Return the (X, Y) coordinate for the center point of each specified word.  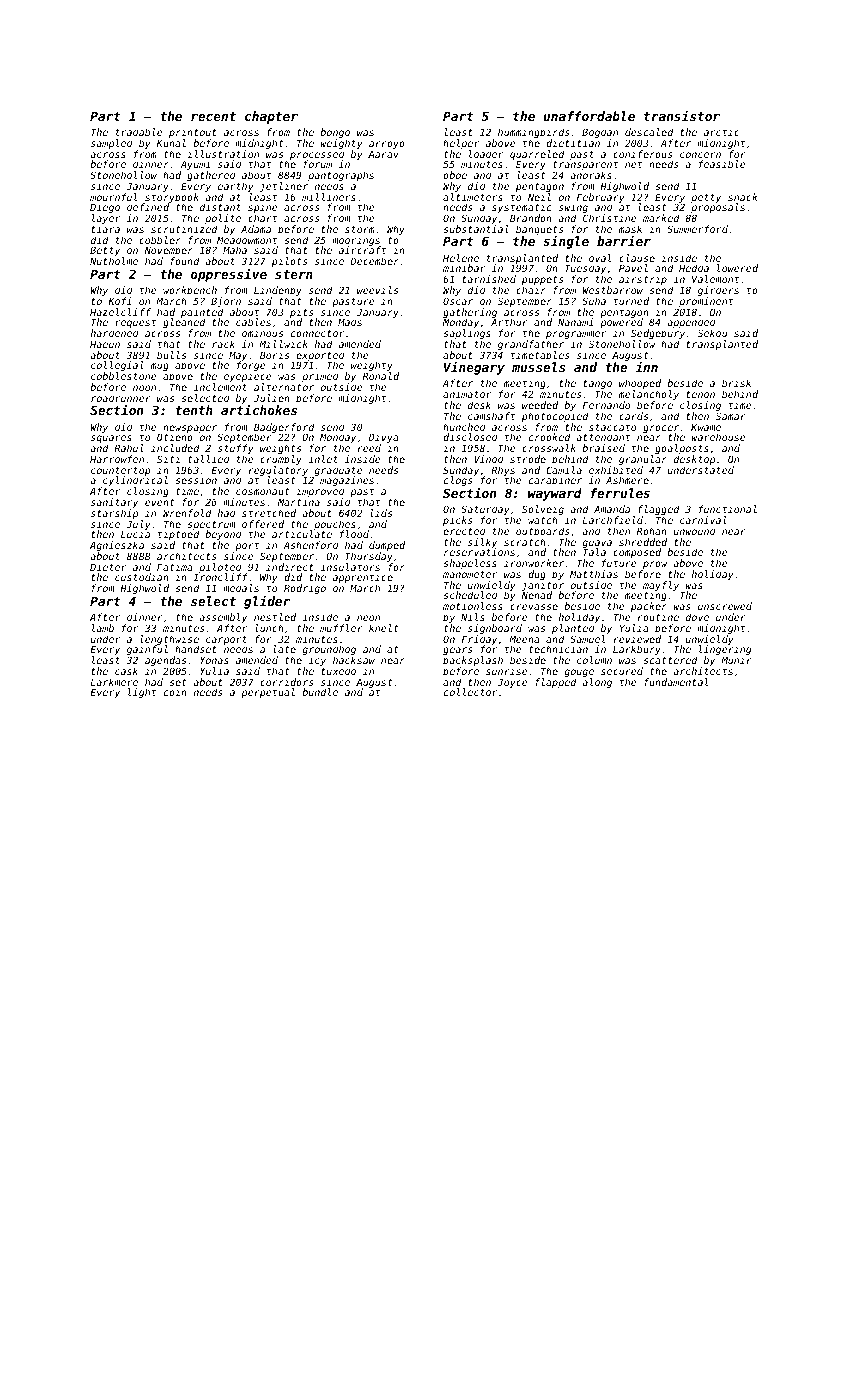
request (135, 323)
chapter (271, 117)
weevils (377, 290)
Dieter (108, 567)
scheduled (470, 595)
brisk (736, 383)
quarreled (537, 155)
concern (700, 155)
